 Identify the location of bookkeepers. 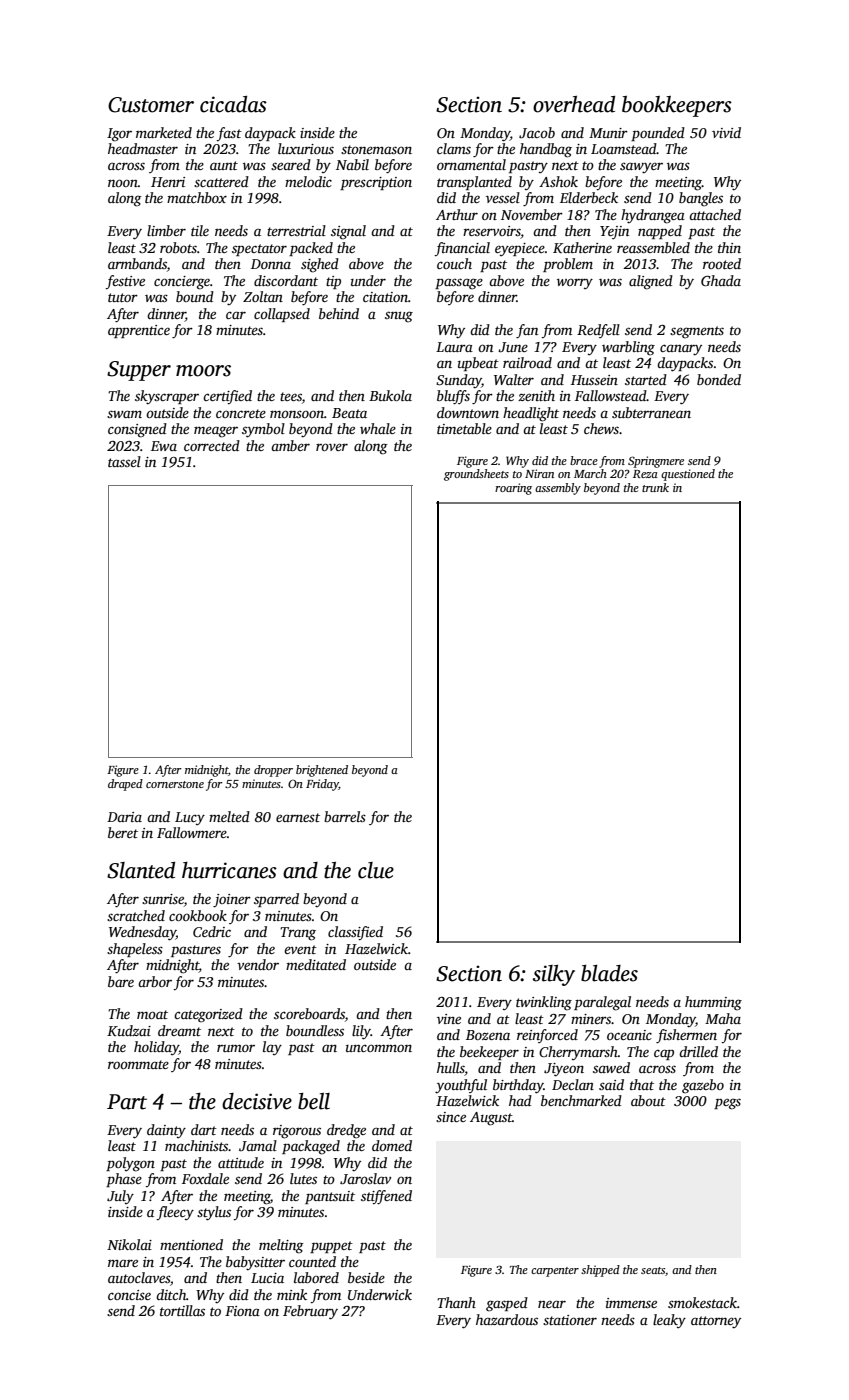
(677, 106).
